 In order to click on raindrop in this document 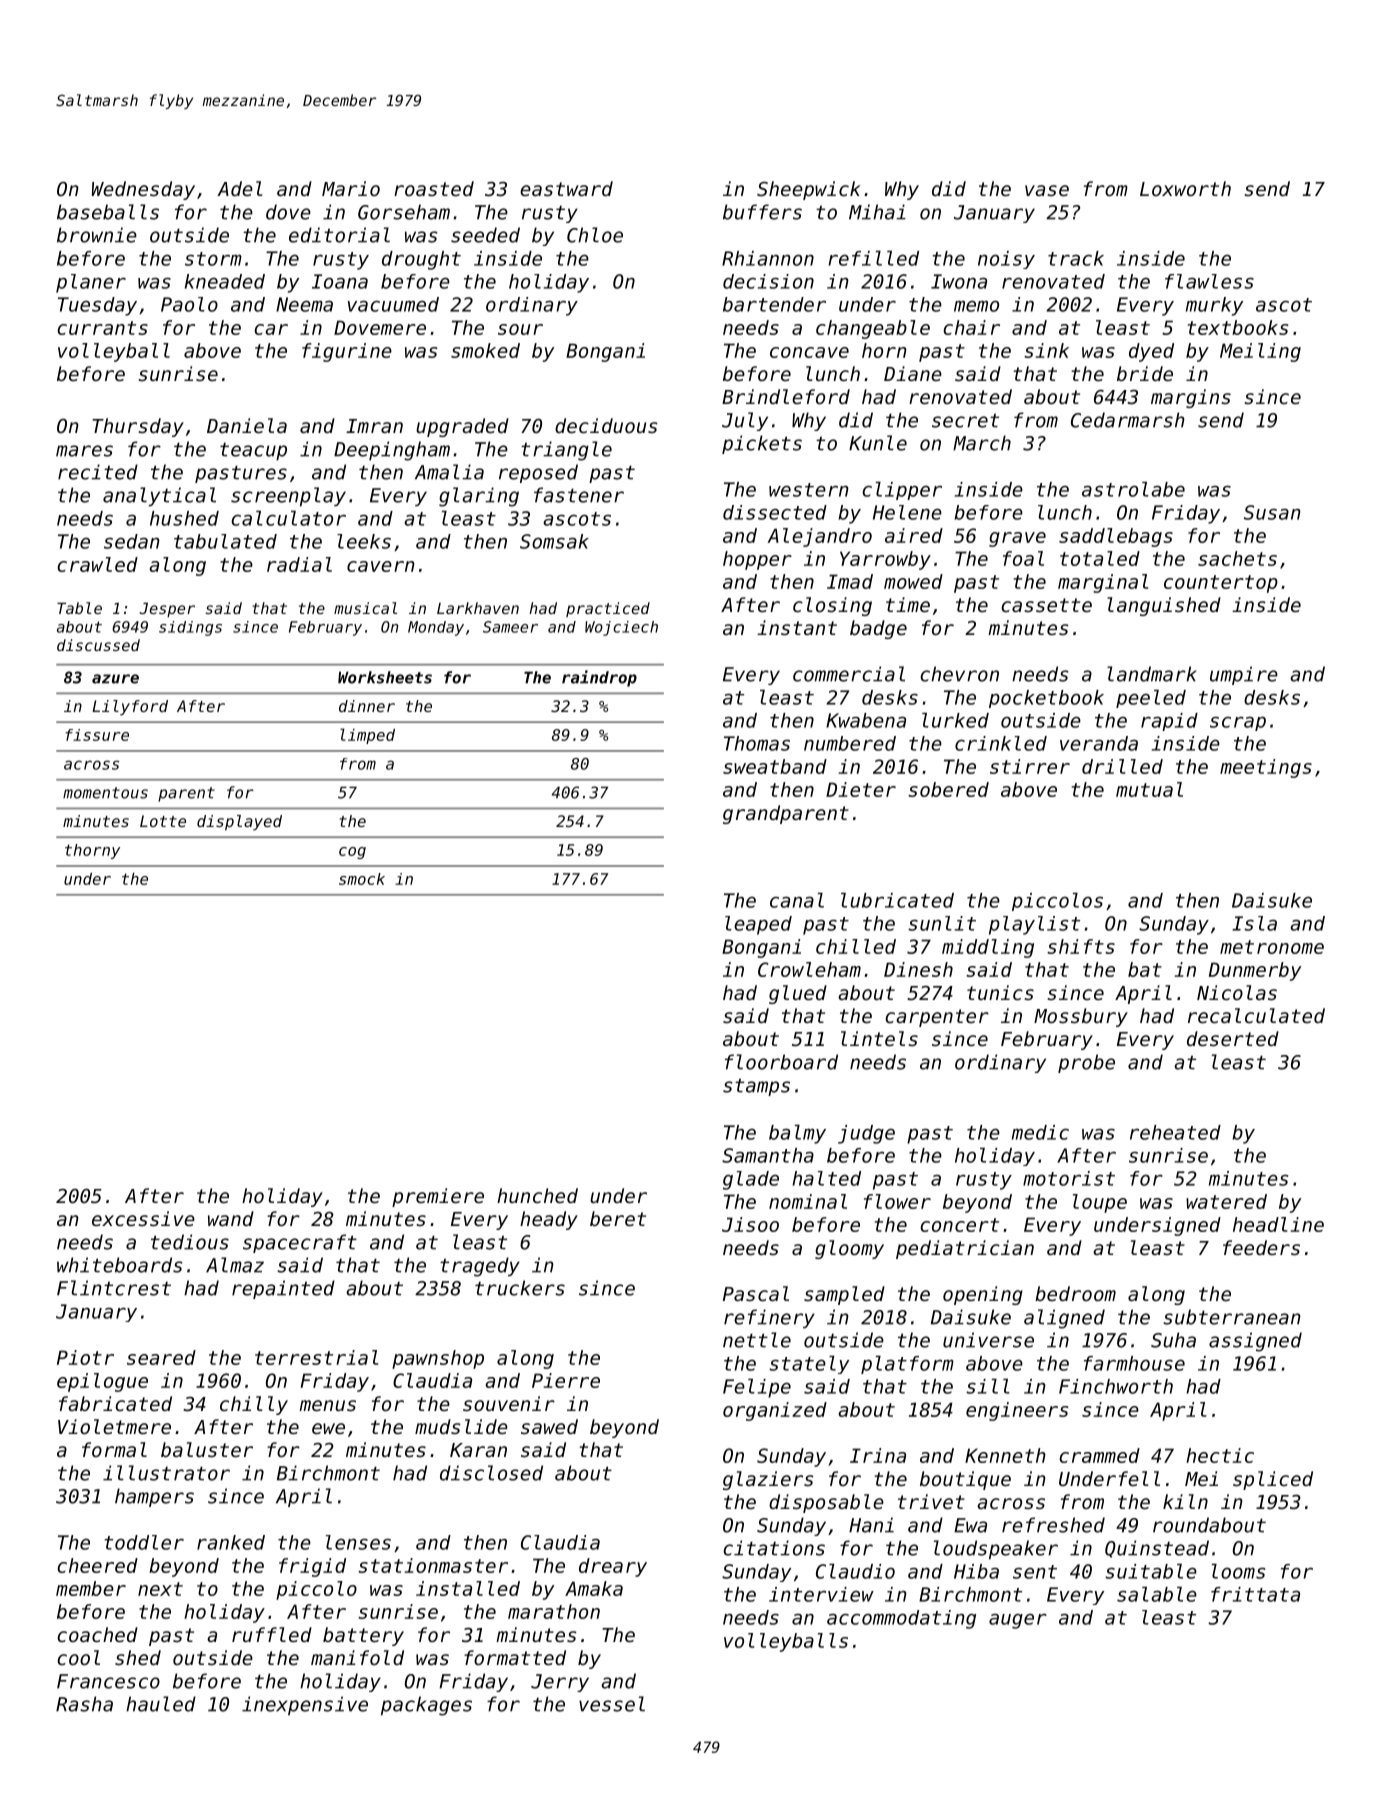, I will do `click(599, 678)`.
